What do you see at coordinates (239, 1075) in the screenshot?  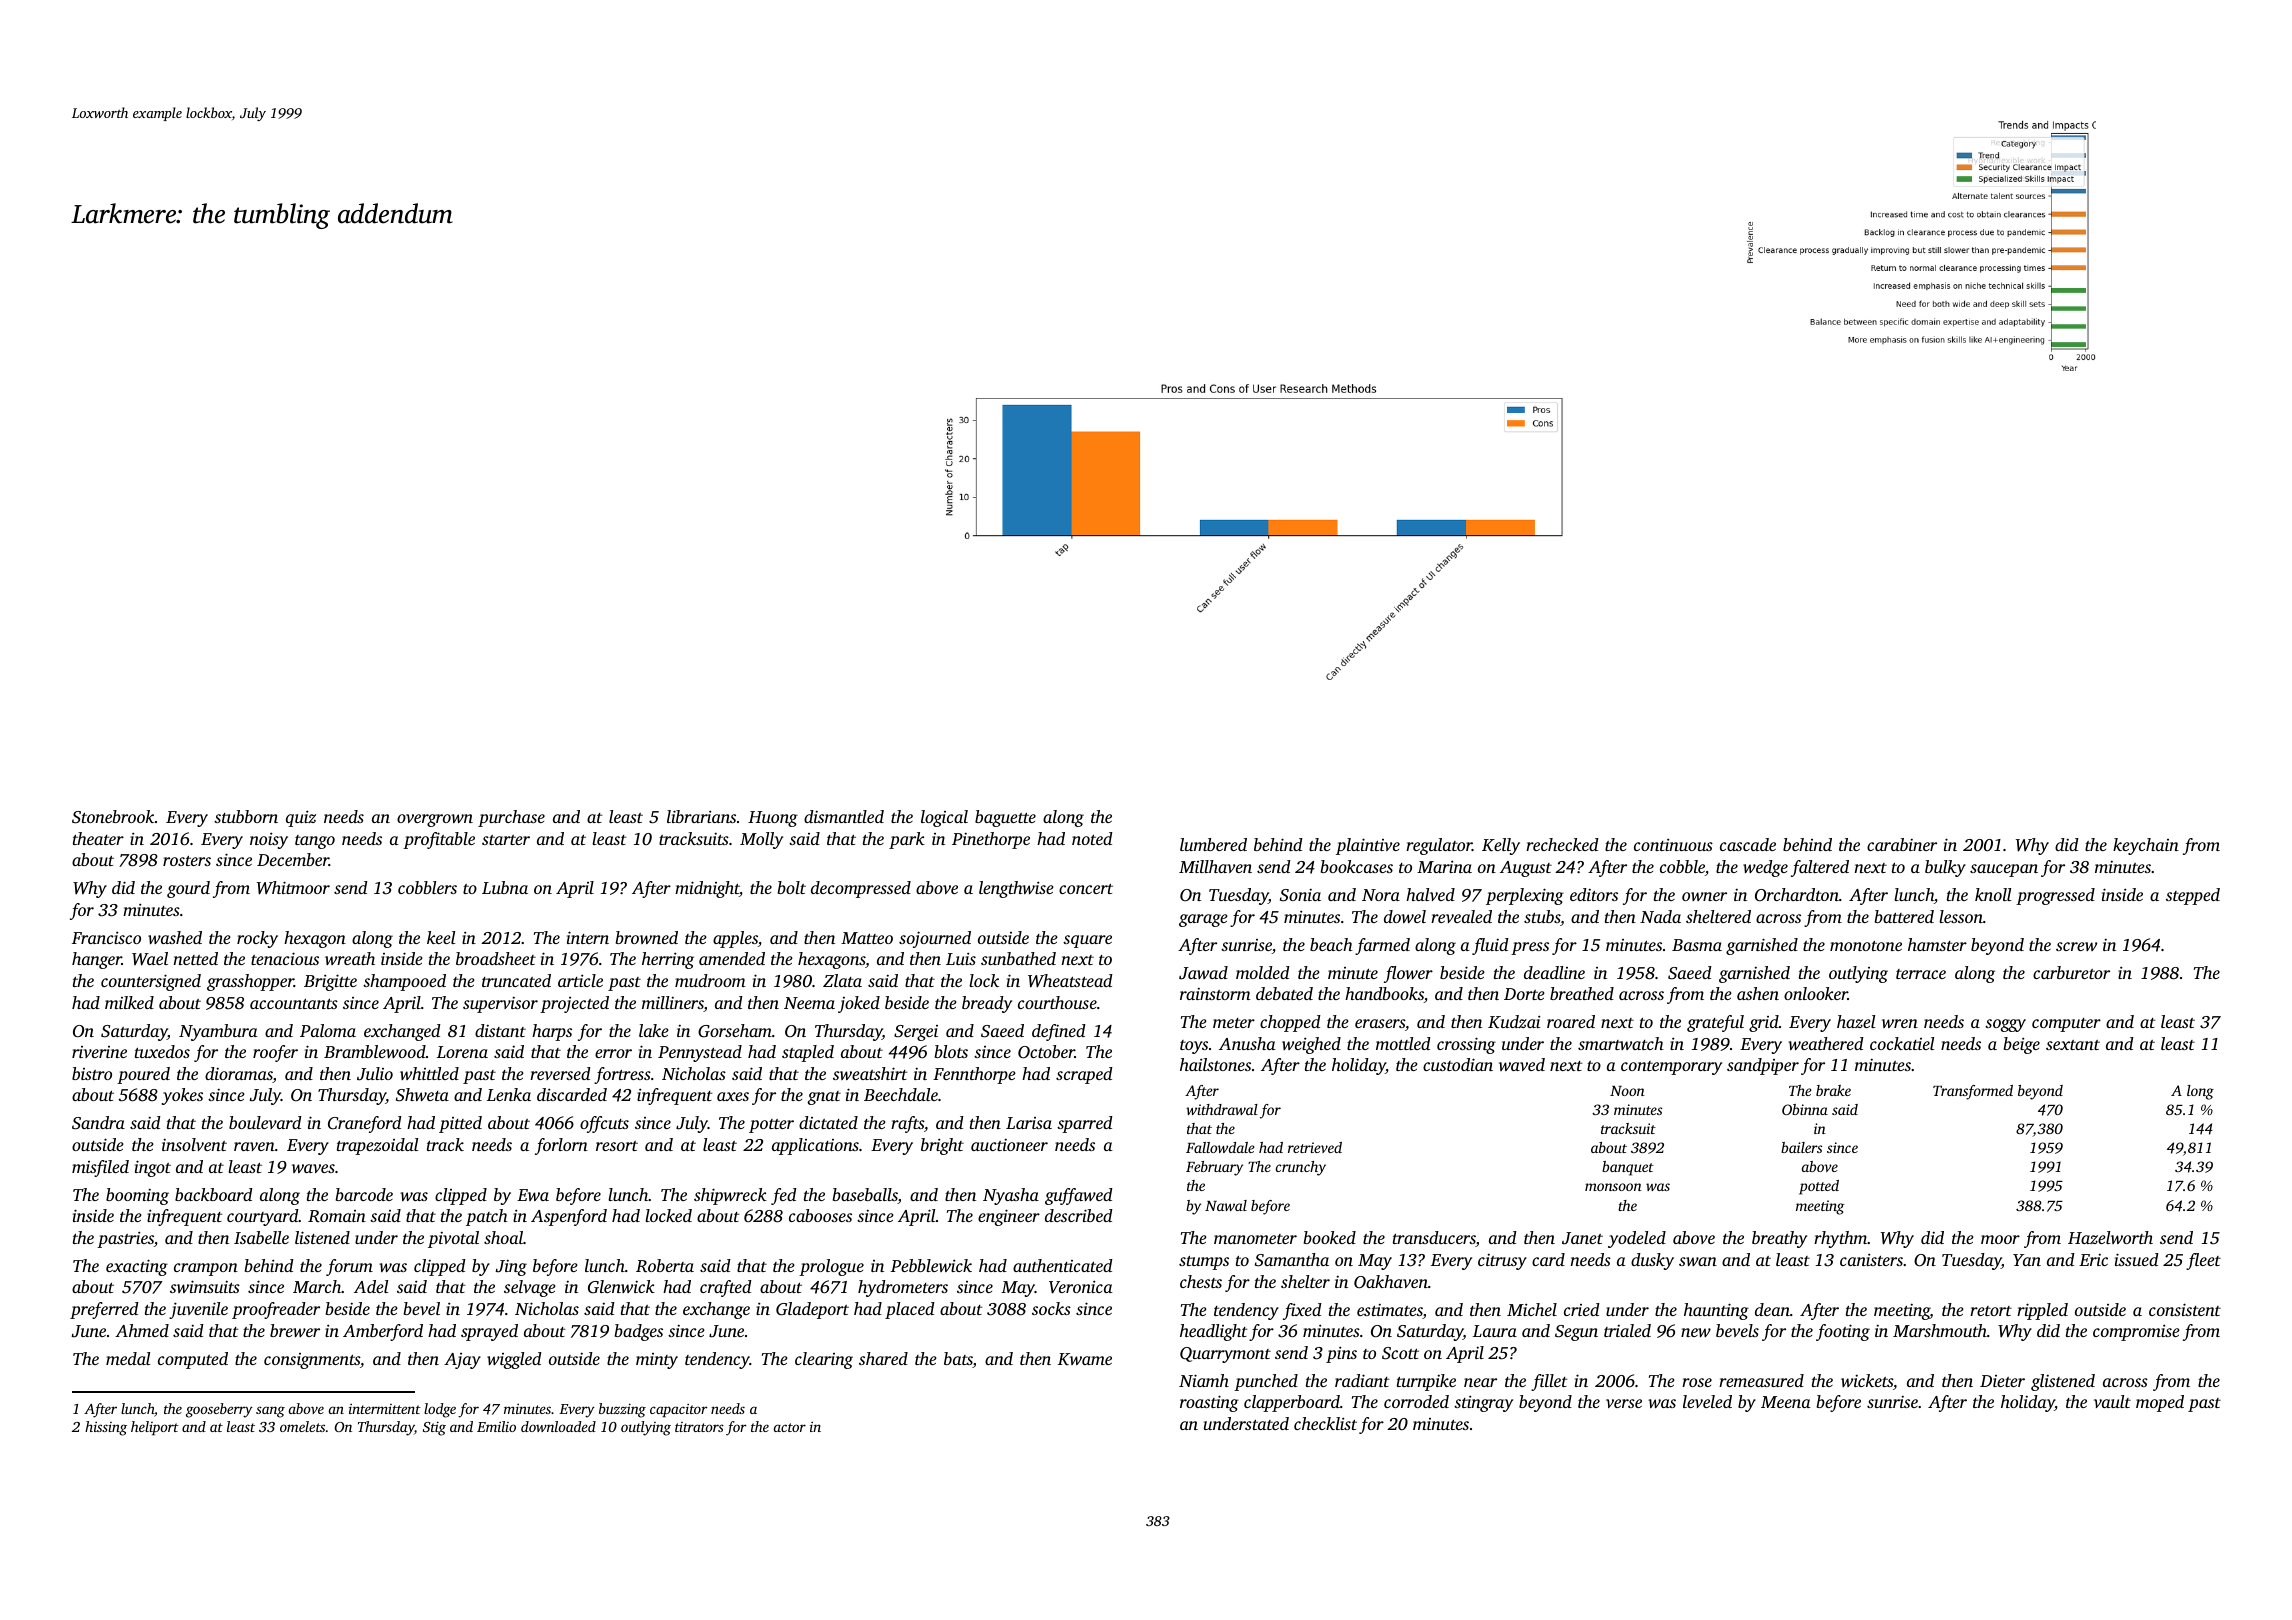 I see `dioramas` at bounding box center [239, 1075].
